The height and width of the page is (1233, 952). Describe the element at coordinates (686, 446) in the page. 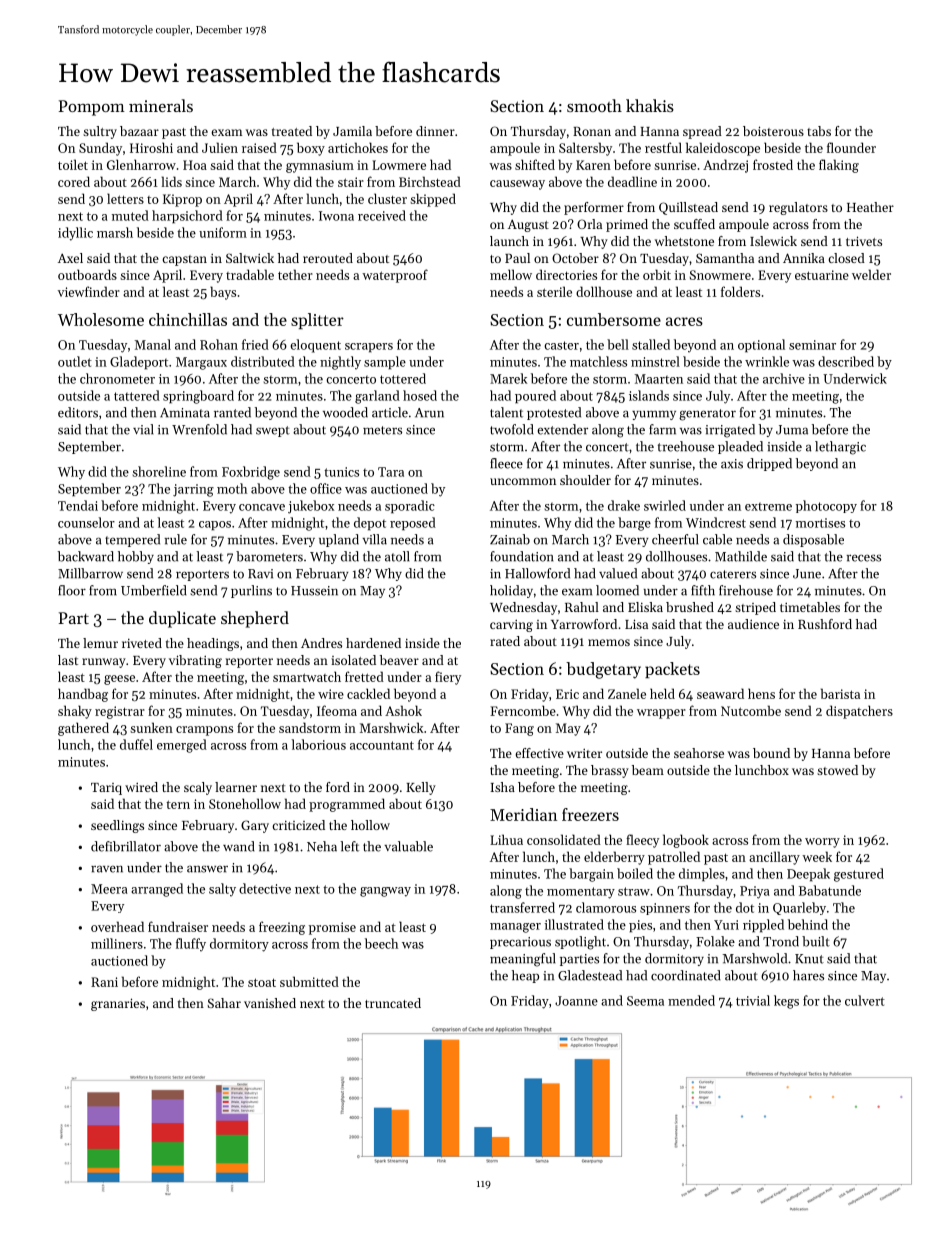

I see `treehouse` at that location.
